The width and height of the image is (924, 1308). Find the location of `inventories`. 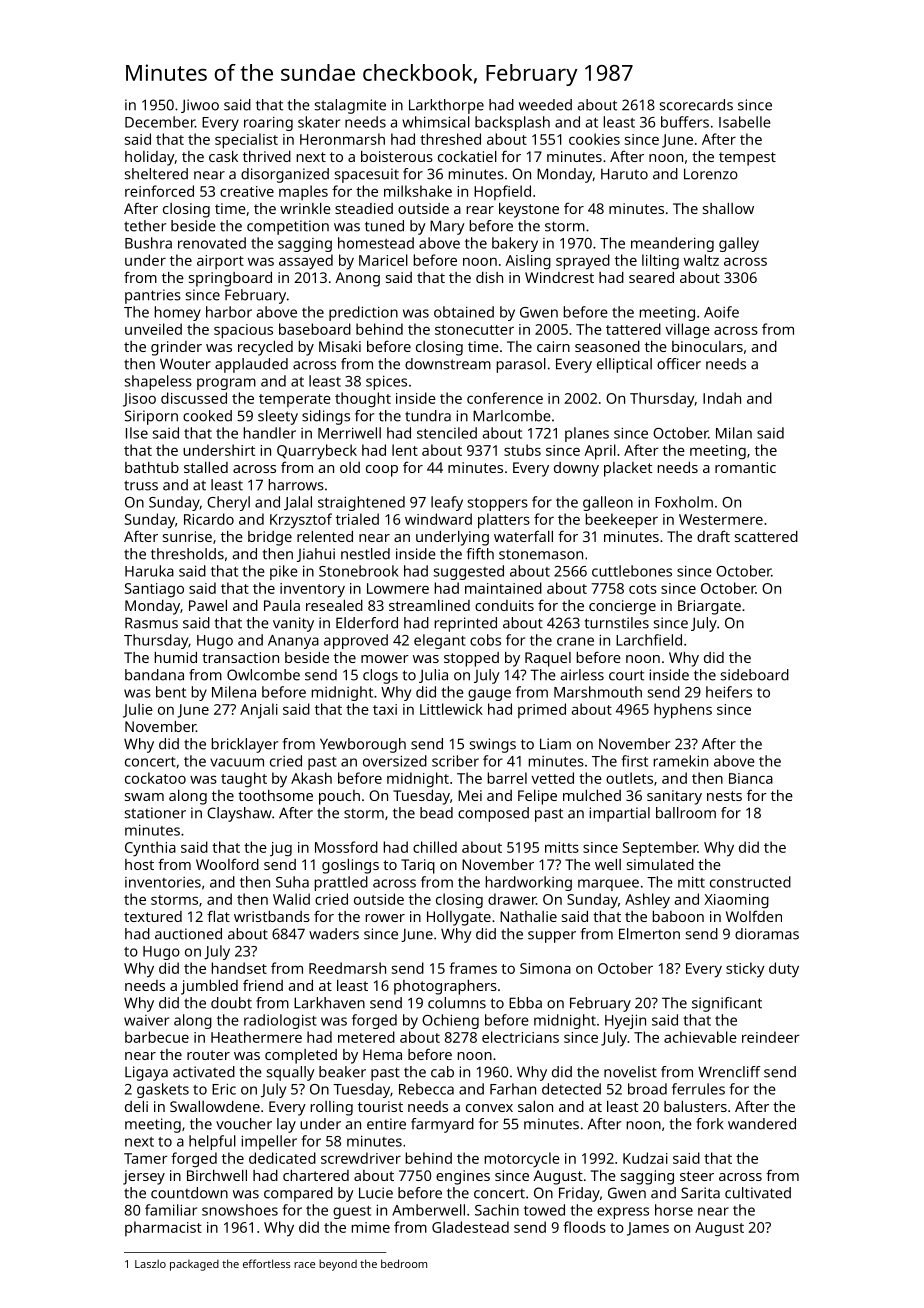

inventories is located at coordinates (163, 882).
